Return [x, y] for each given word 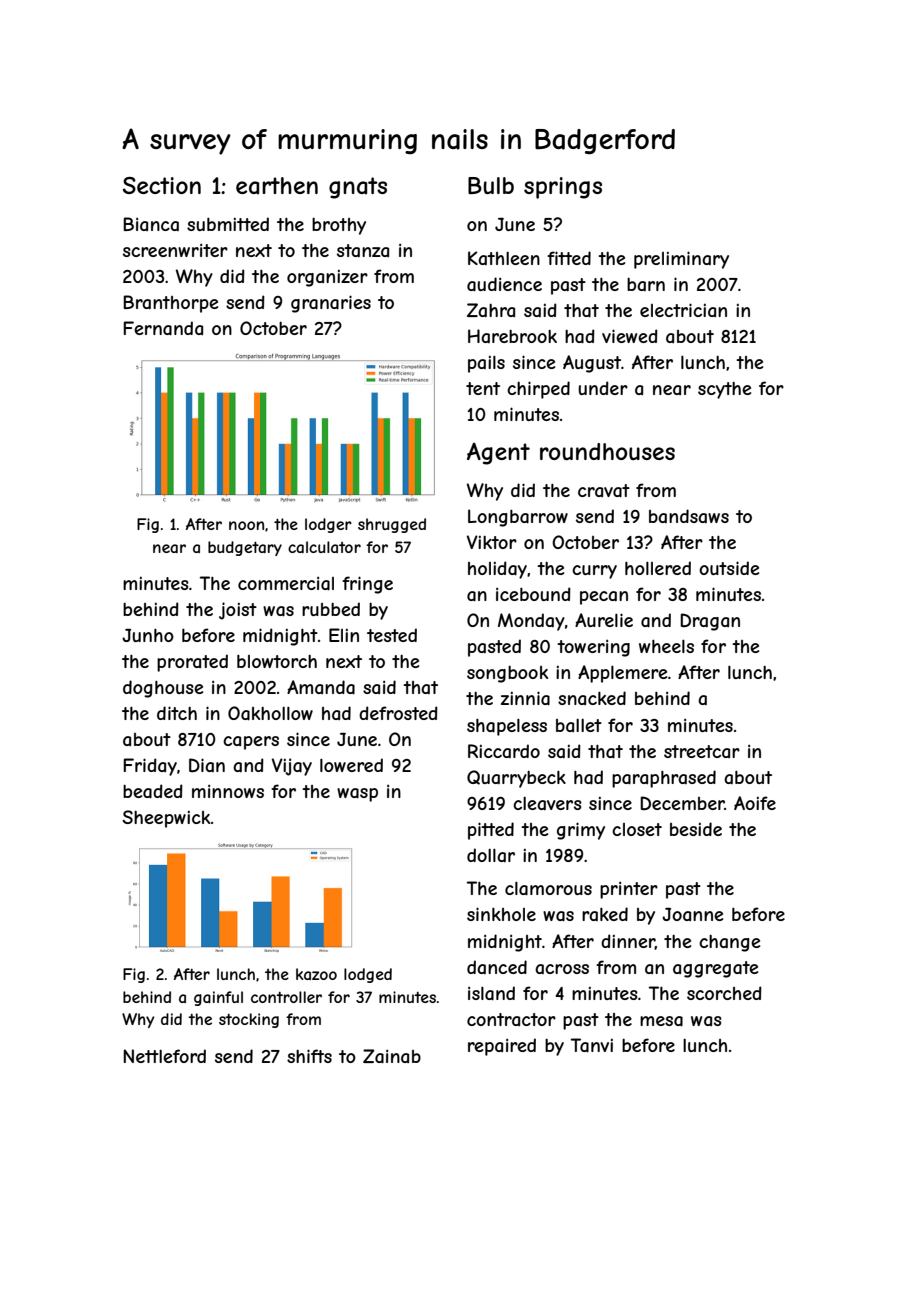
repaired [502, 1047]
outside [729, 568]
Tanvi [592, 1045]
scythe [724, 390]
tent [483, 388]
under [603, 388]
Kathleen [504, 258]
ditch [177, 713]
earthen [277, 186]
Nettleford [164, 1056]
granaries [331, 304]
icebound [533, 594]
